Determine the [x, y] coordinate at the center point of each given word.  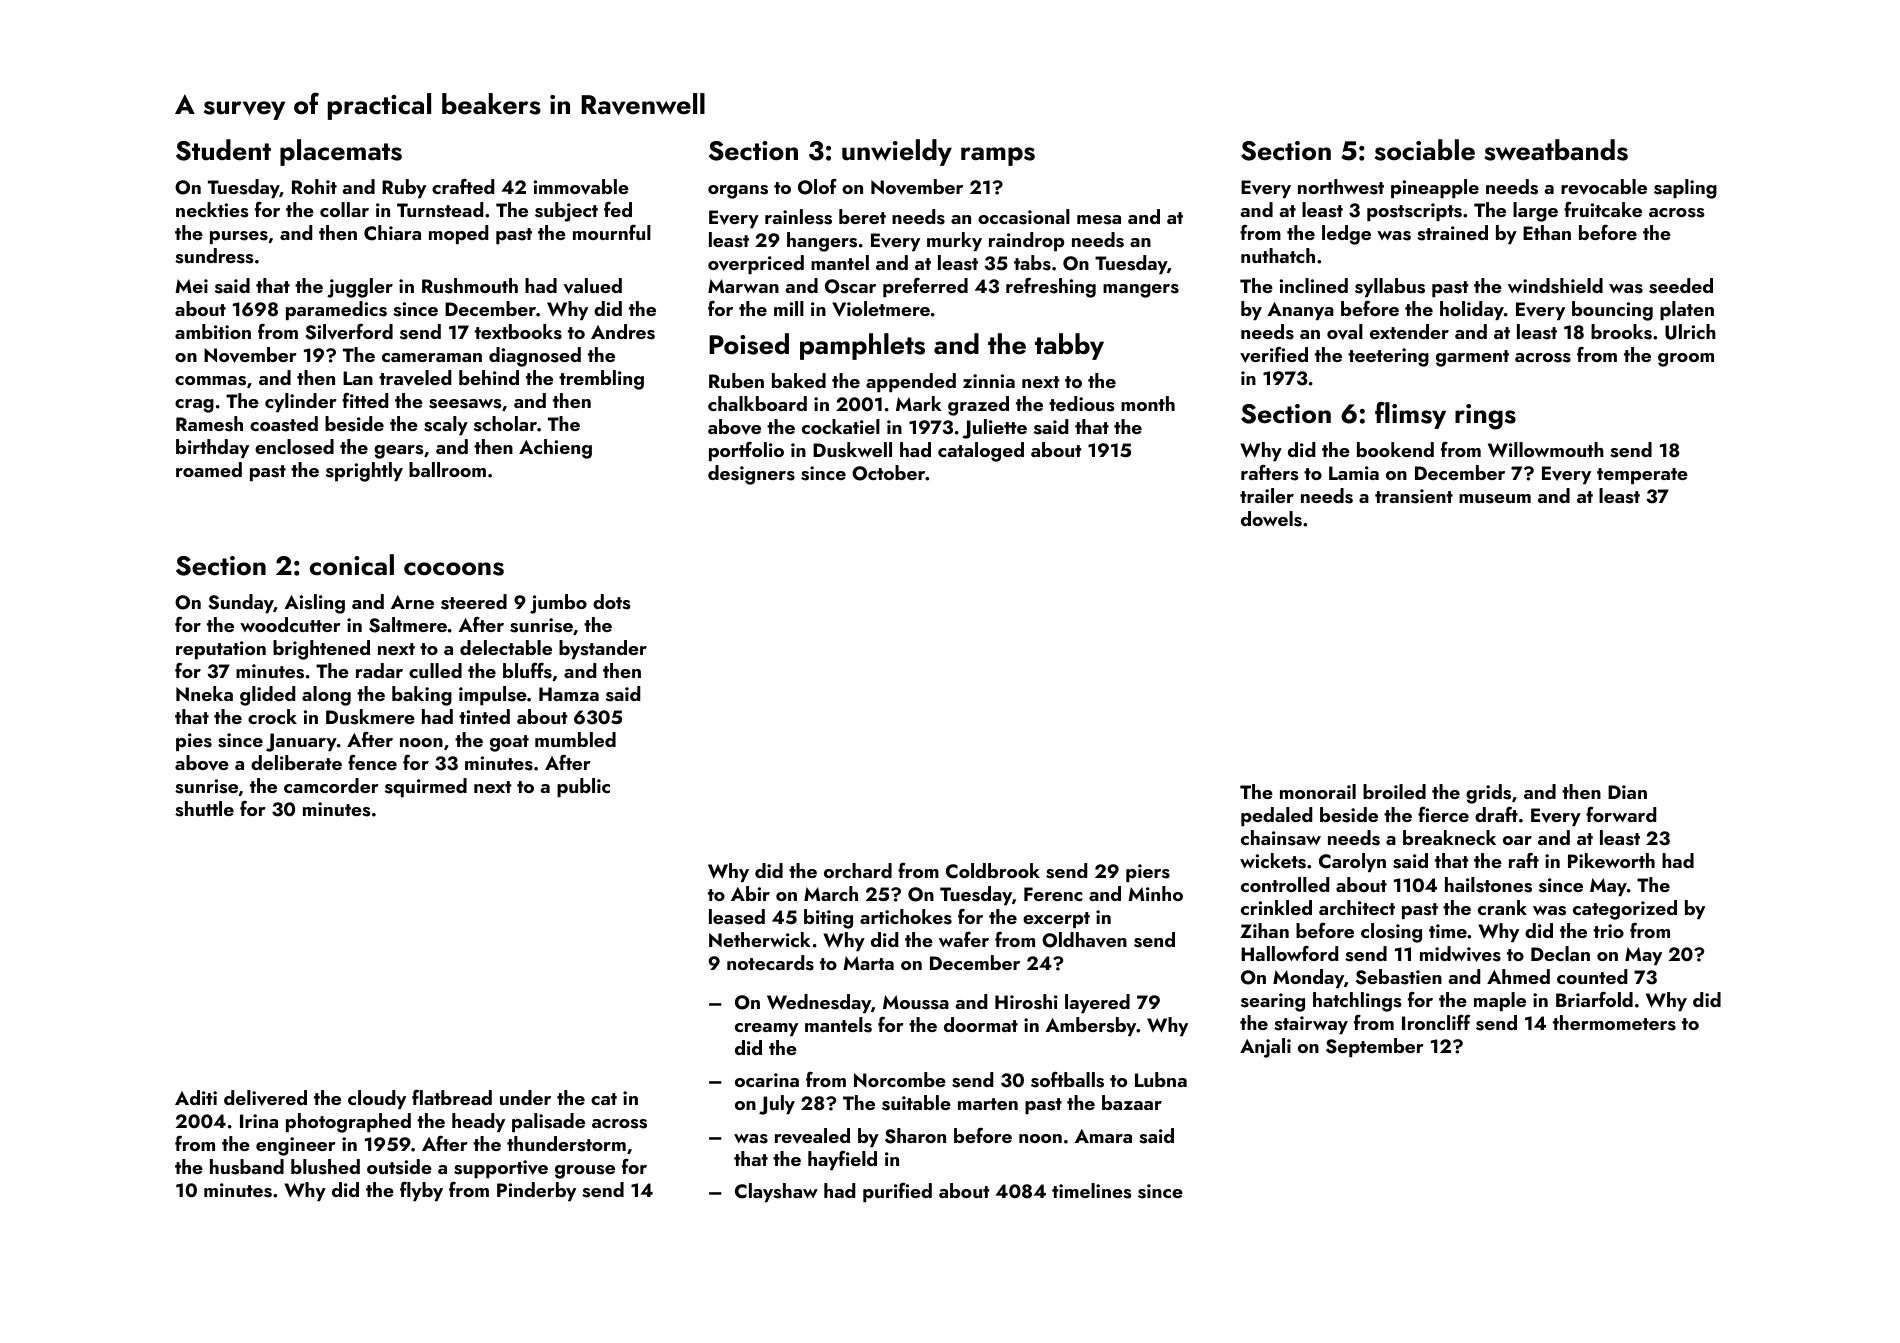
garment [1472, 358]
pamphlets [862, 346]
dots [612, 602]
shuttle [204, 809]
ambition [213, 331]
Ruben [736, 380]
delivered [265, 1098]
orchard [858, 870]
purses [239, 237]
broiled [1394, 791]
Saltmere [408, 625]
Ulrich [1690, 332]
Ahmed [1518, 976]
